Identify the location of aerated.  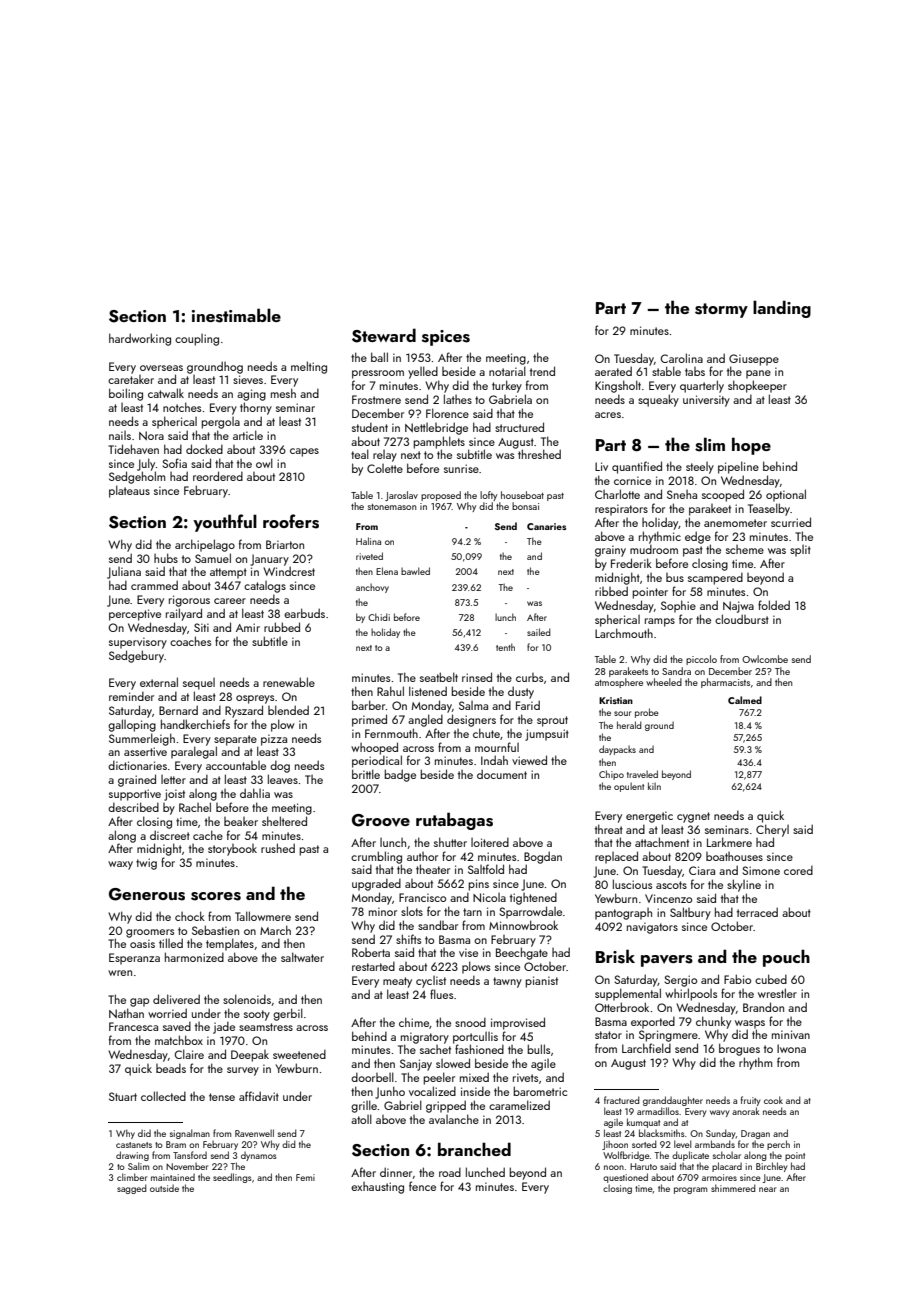
(613, 371).
